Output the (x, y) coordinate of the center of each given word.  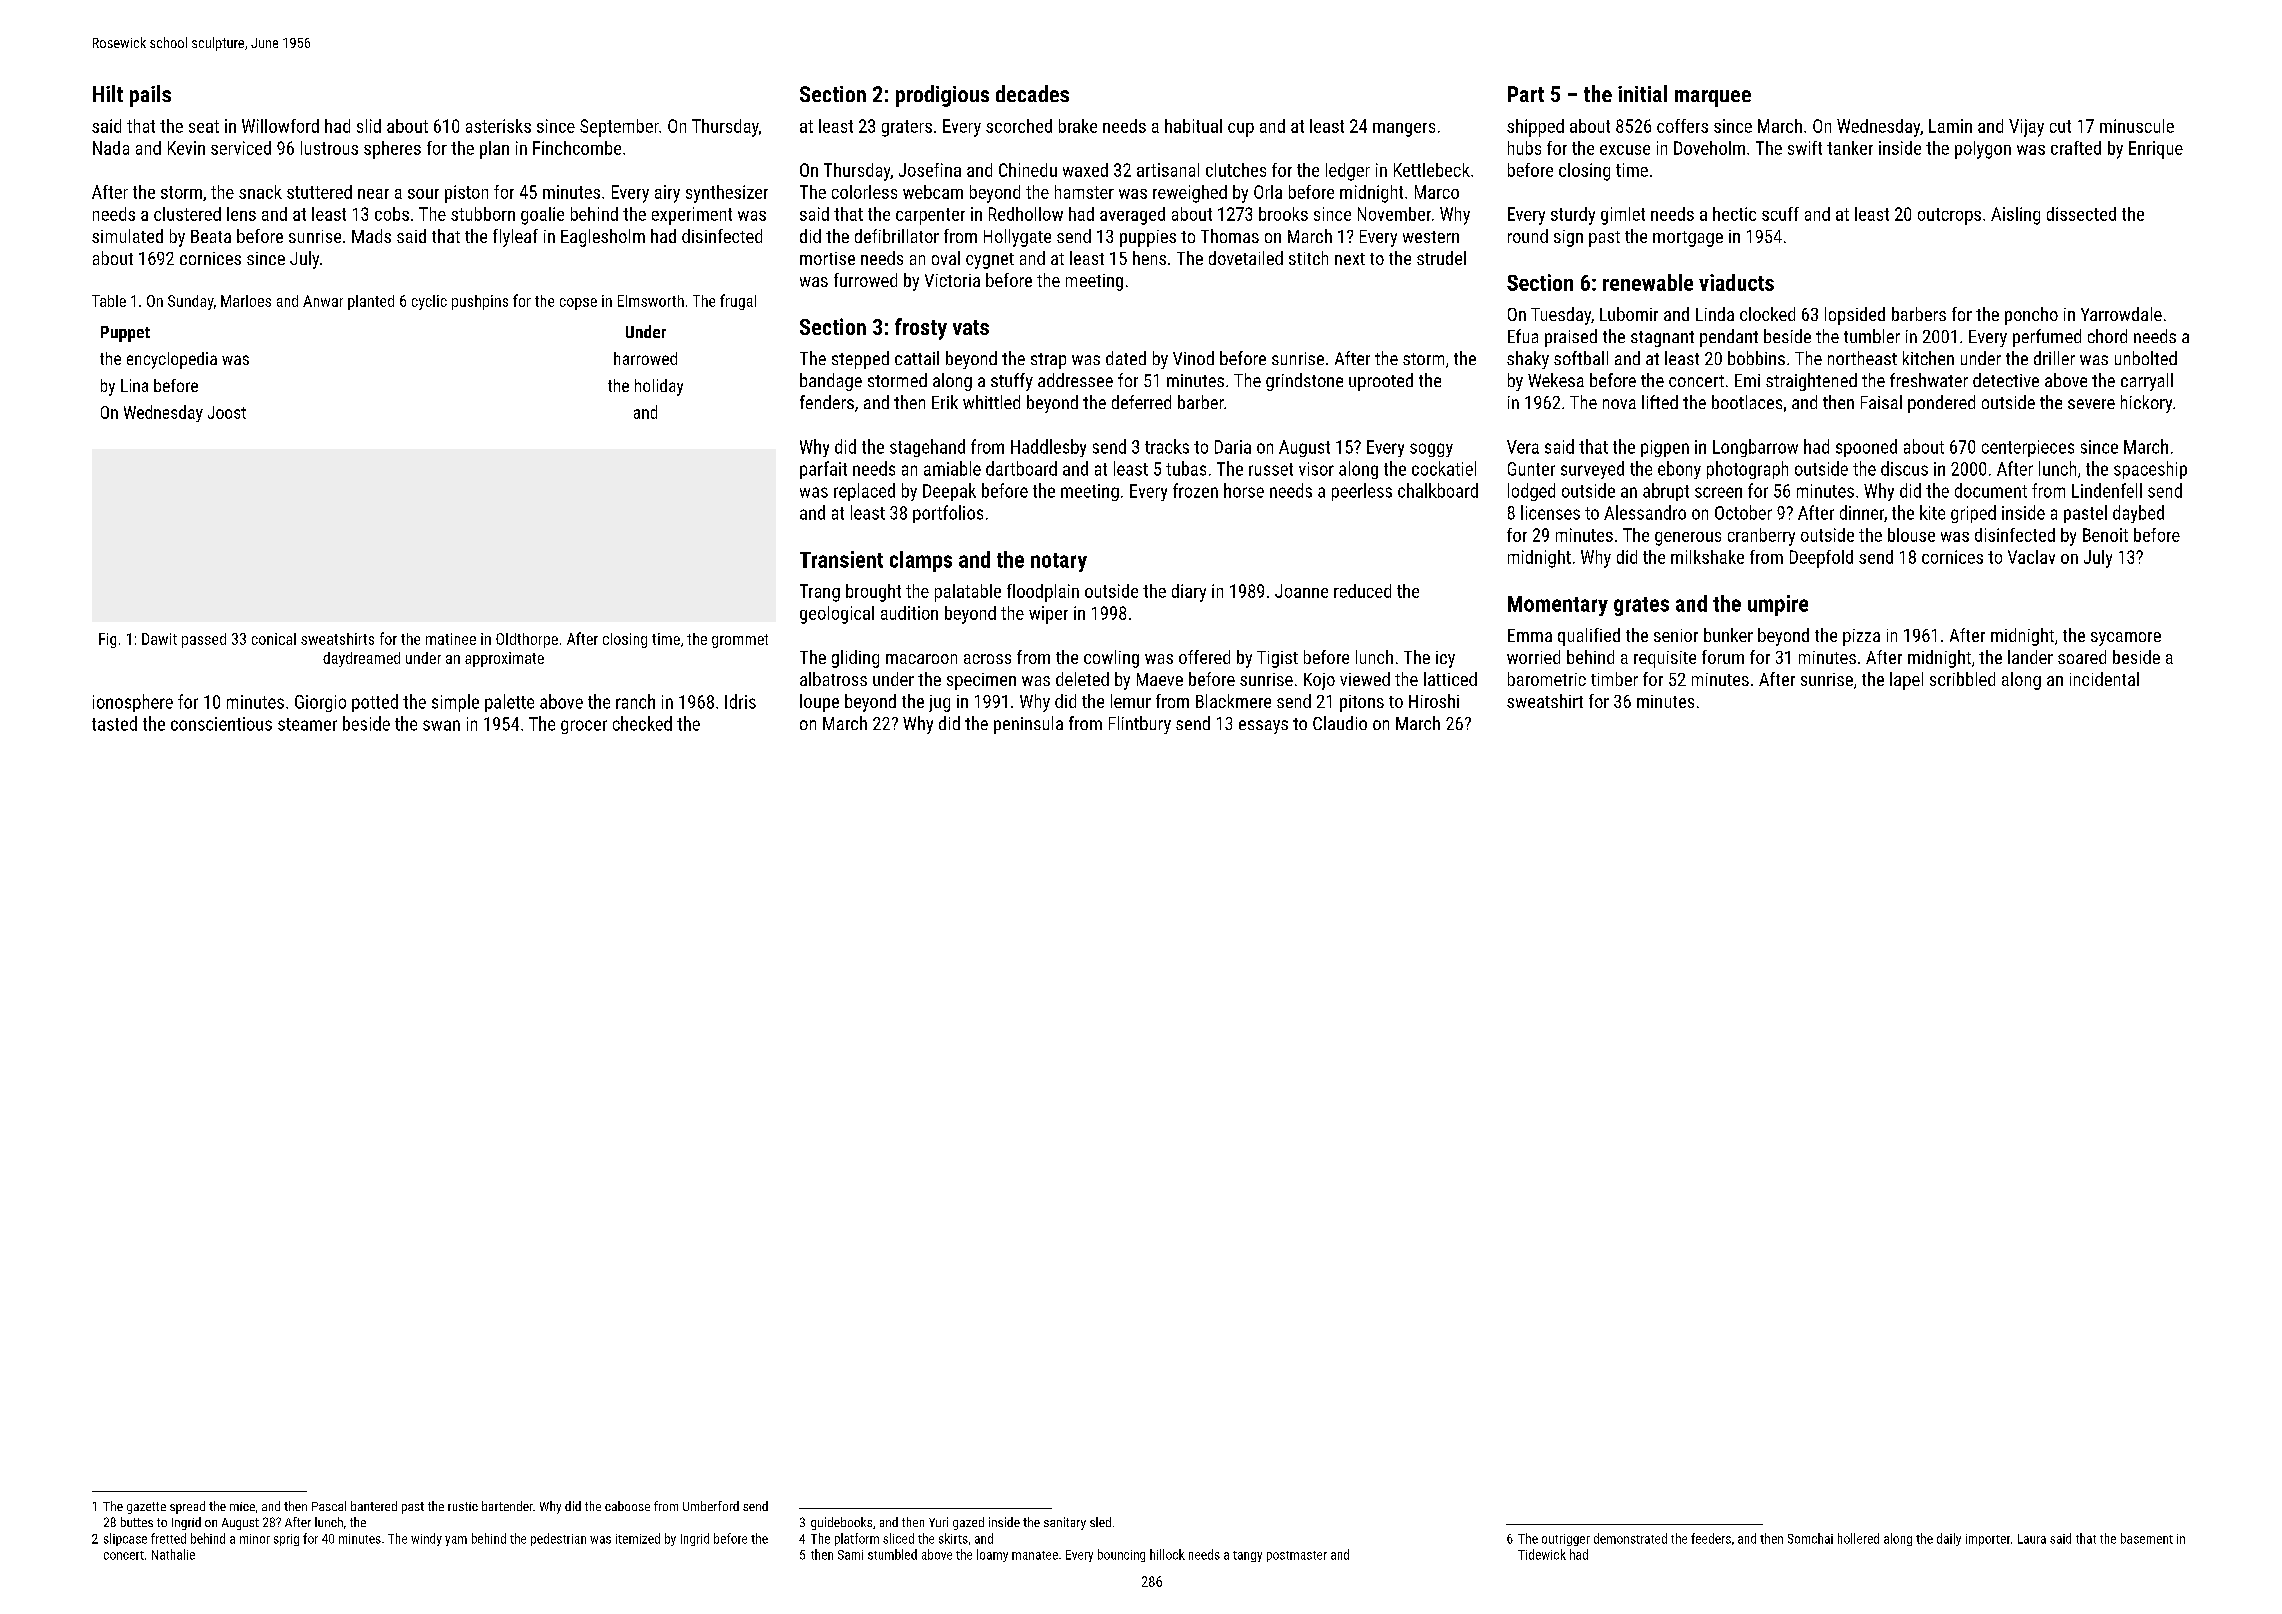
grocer (584, 727)
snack (260, 192)
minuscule (2137, 126)
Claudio (1340, 723)
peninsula (1028, 725)
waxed (1085, 170)
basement (2147, 1538)
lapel (1906, 681)
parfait (823, 470)
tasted (114, 723)
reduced (1362, 591)
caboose (627, 1506)
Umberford (711, 1506)
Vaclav (2031, 557)
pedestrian (558, 1539)
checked (642, 723)
